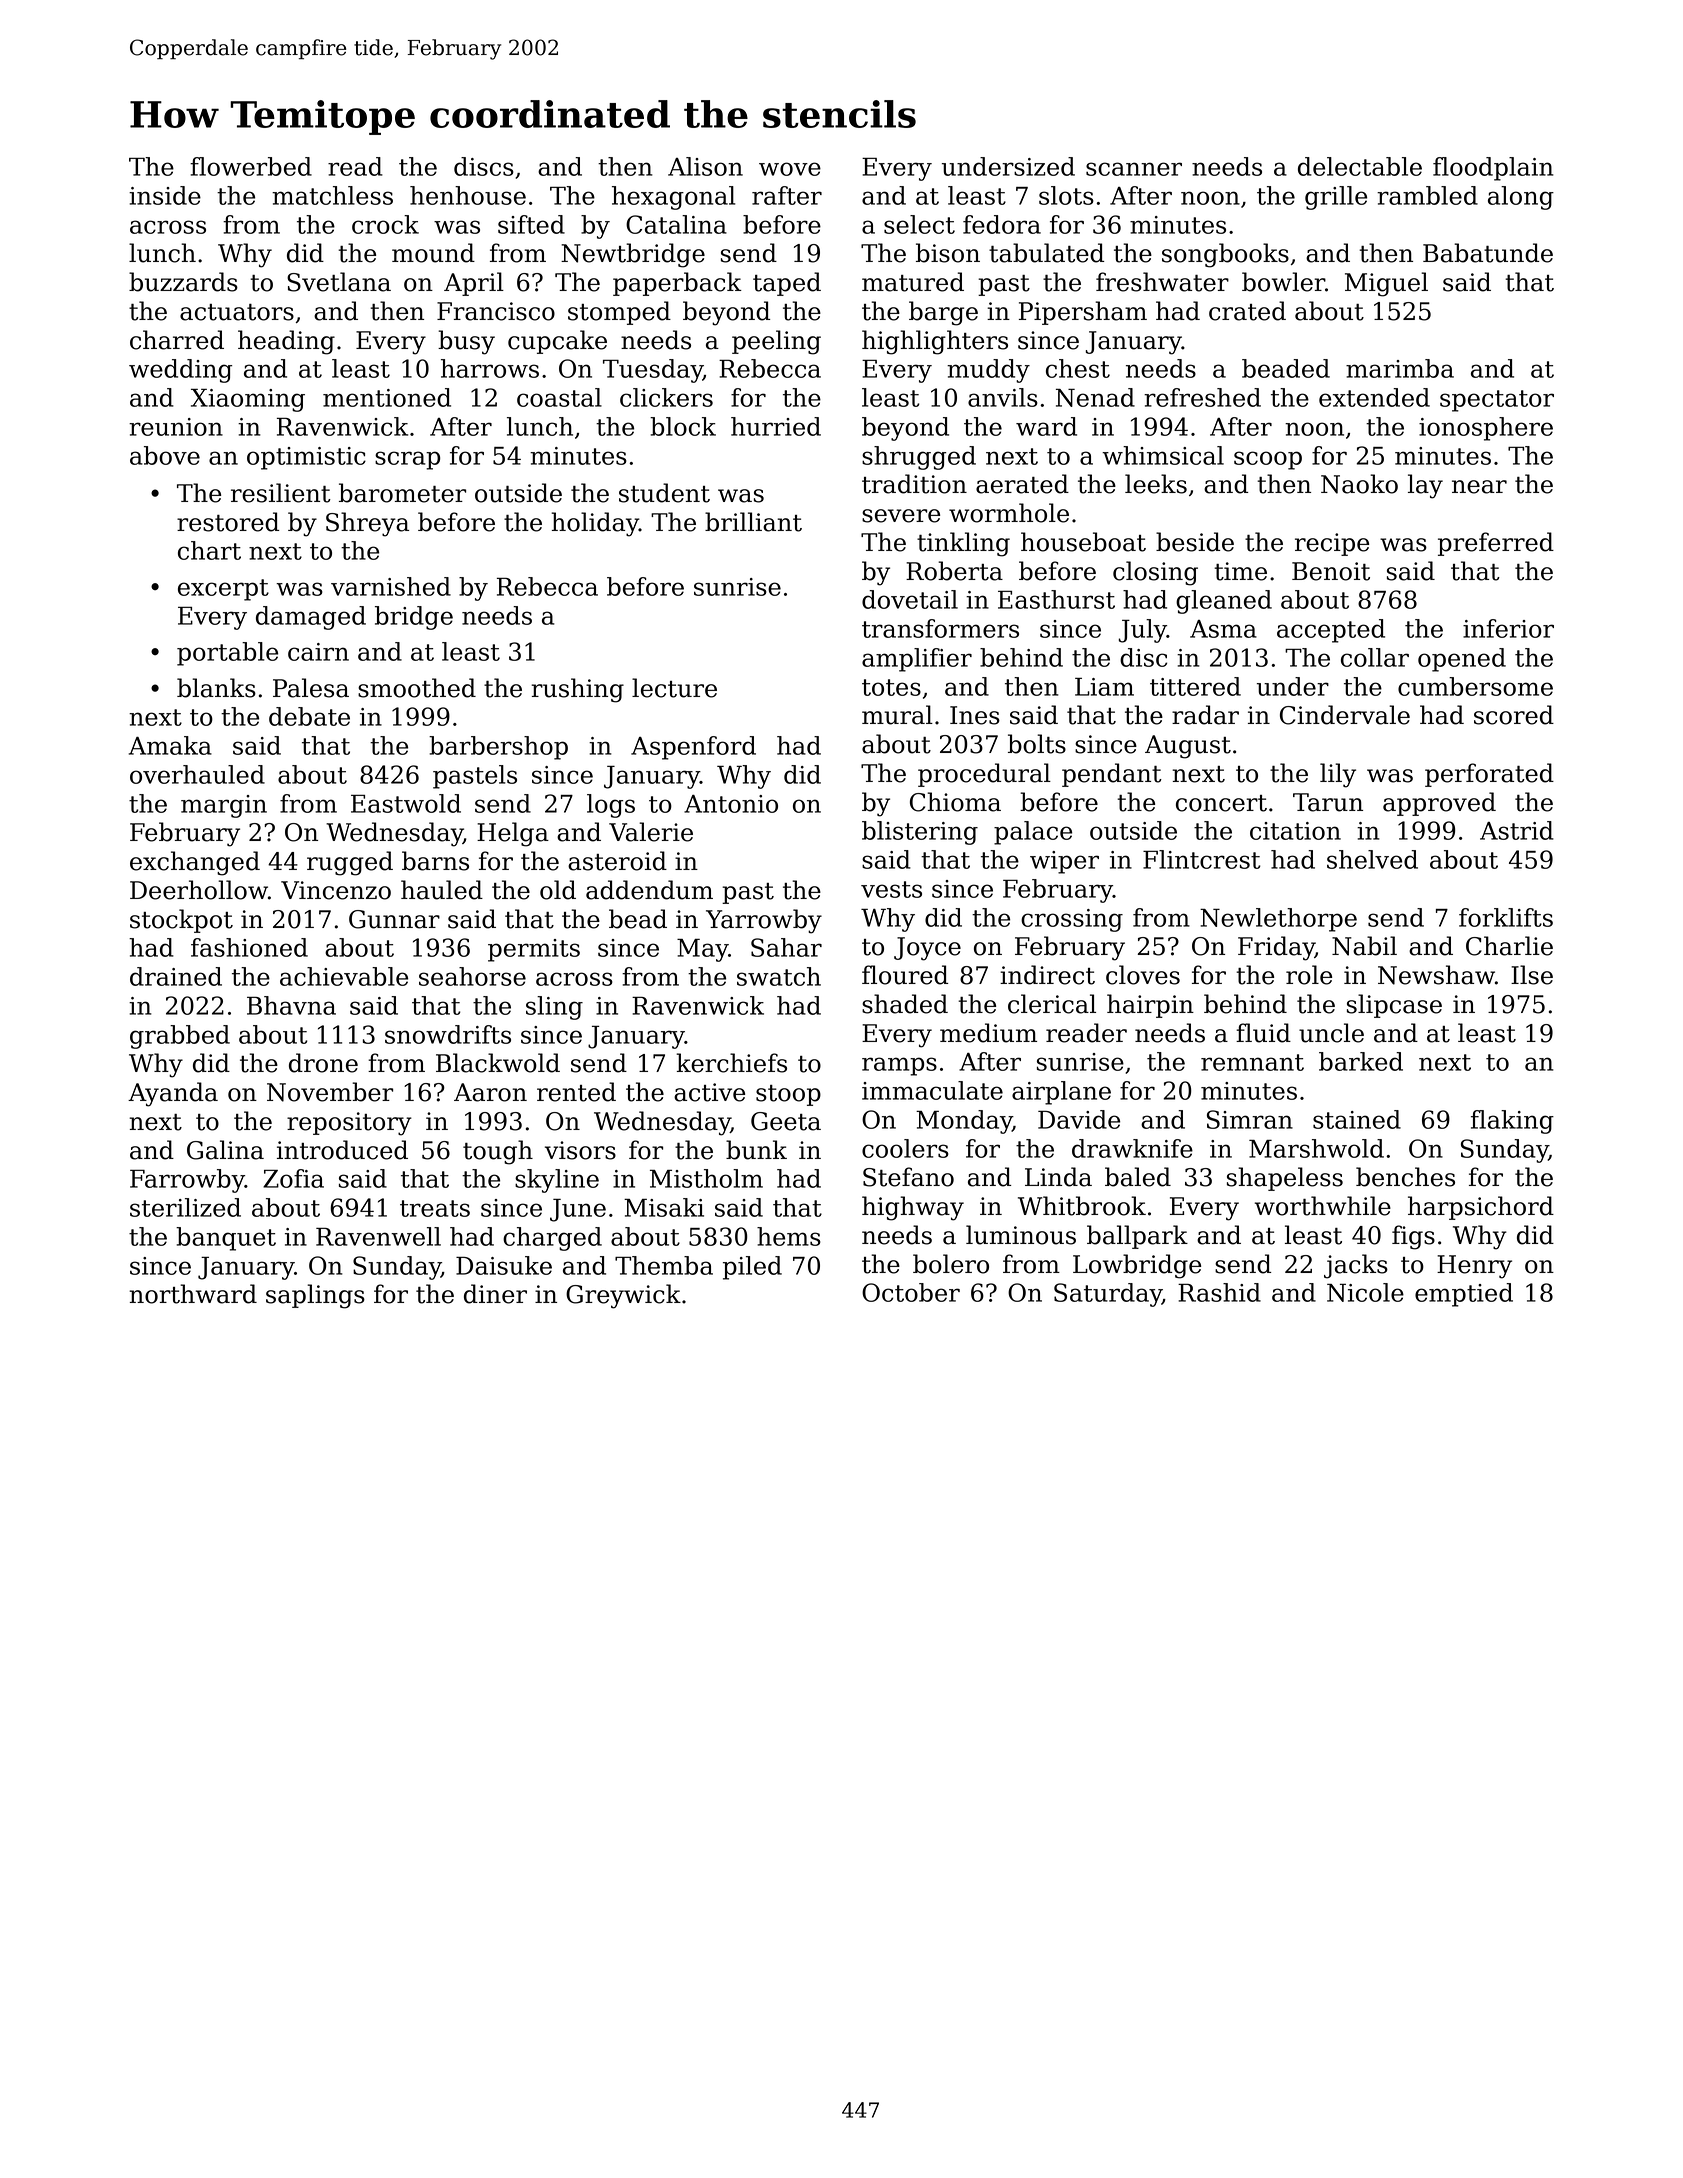 This screenshot has width=1683, height=2178. Describe the element at coordinates (683, 426) in the screenshot. I see `block` at that location.
